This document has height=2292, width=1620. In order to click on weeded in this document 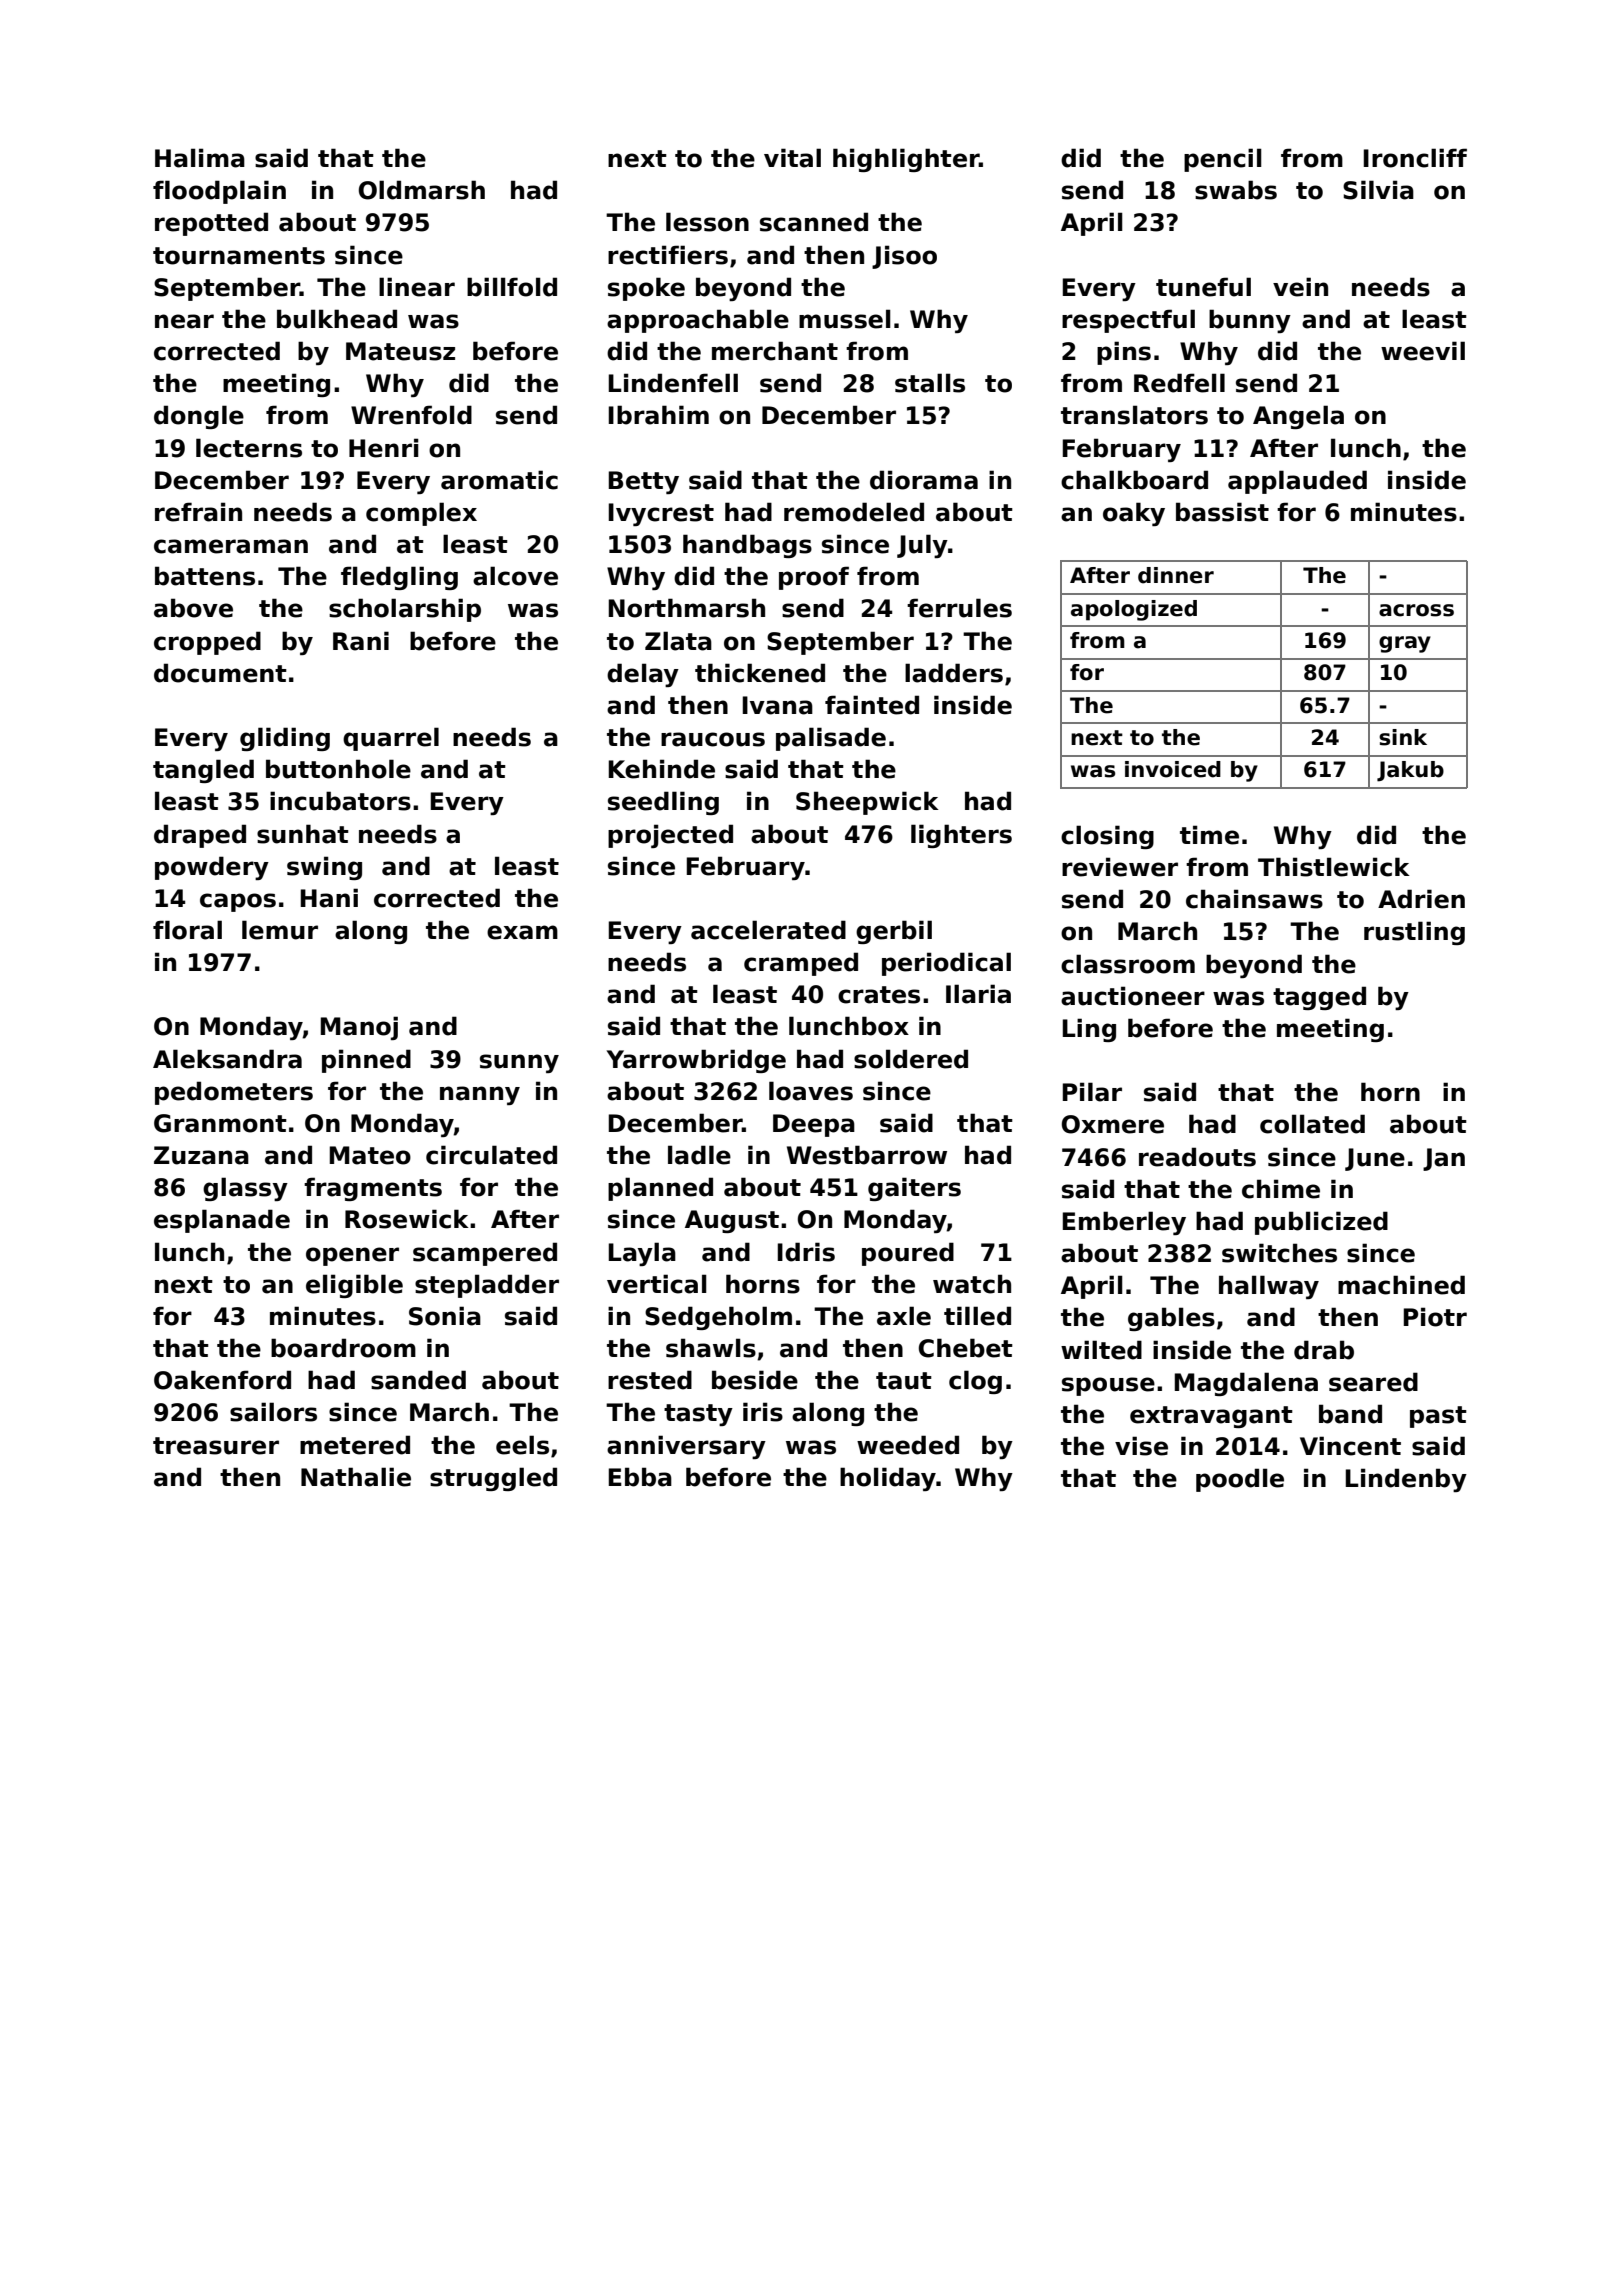, I will do `click(908, 1445)`.
